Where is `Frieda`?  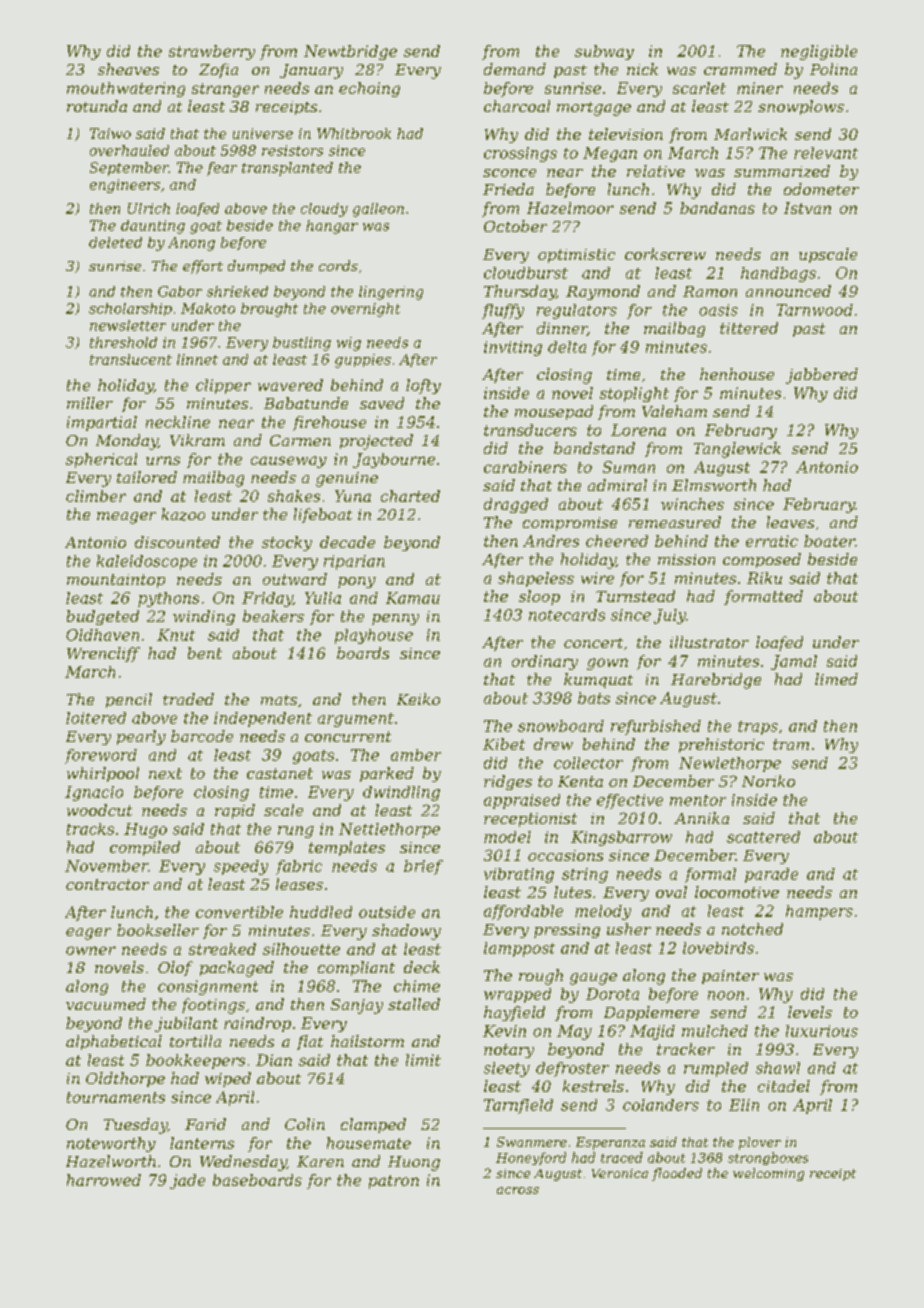 Frieda is located at coordinates (508, 189).
